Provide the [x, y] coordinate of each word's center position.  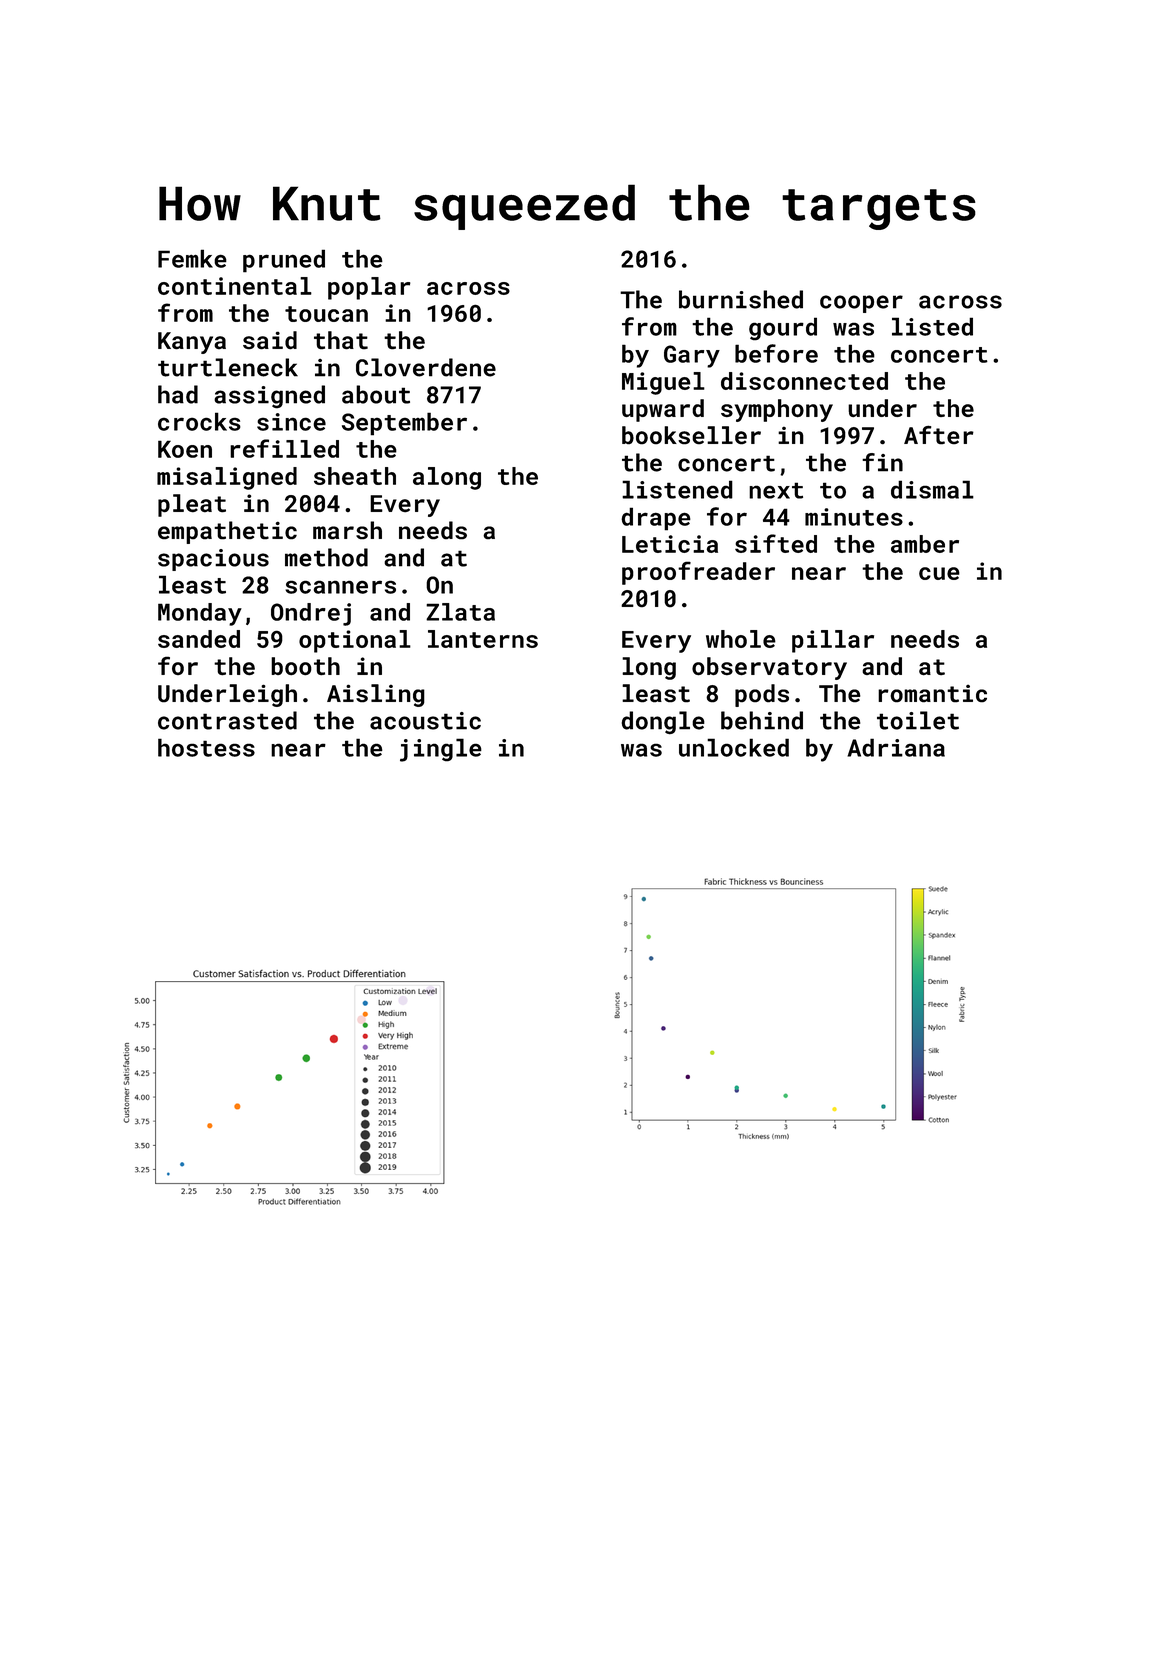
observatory [769, 668]
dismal [932, 489]
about [376, 394]
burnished [741, 299]
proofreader [698, 573]
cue [939, 573]
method [326, 557]
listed [932, 326]
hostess [206, 747]
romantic [932, 693]
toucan [326, 314]
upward [663, 410]
